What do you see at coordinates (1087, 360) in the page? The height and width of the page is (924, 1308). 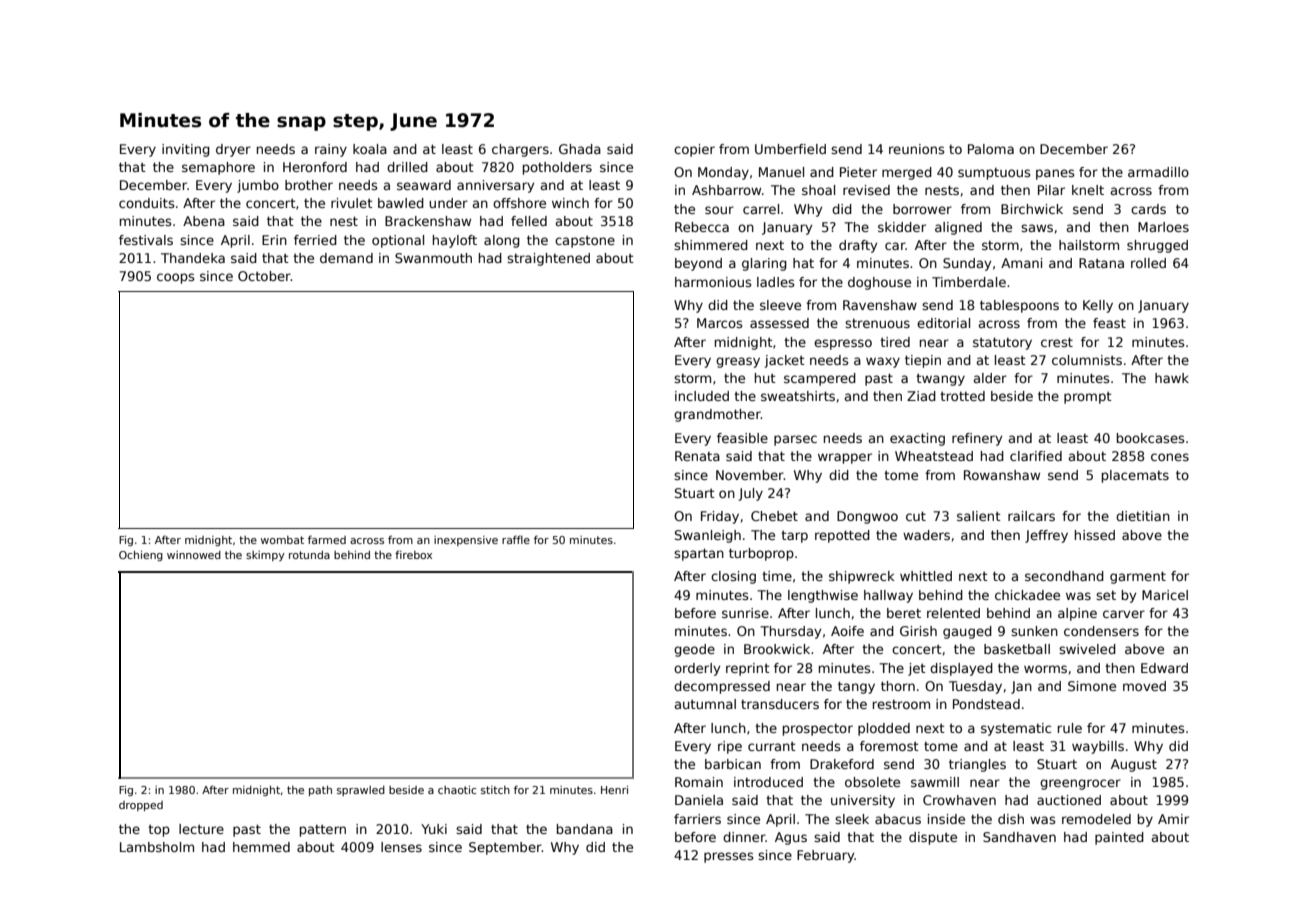 I see `columnists` at bounding box center [1087, 360].
